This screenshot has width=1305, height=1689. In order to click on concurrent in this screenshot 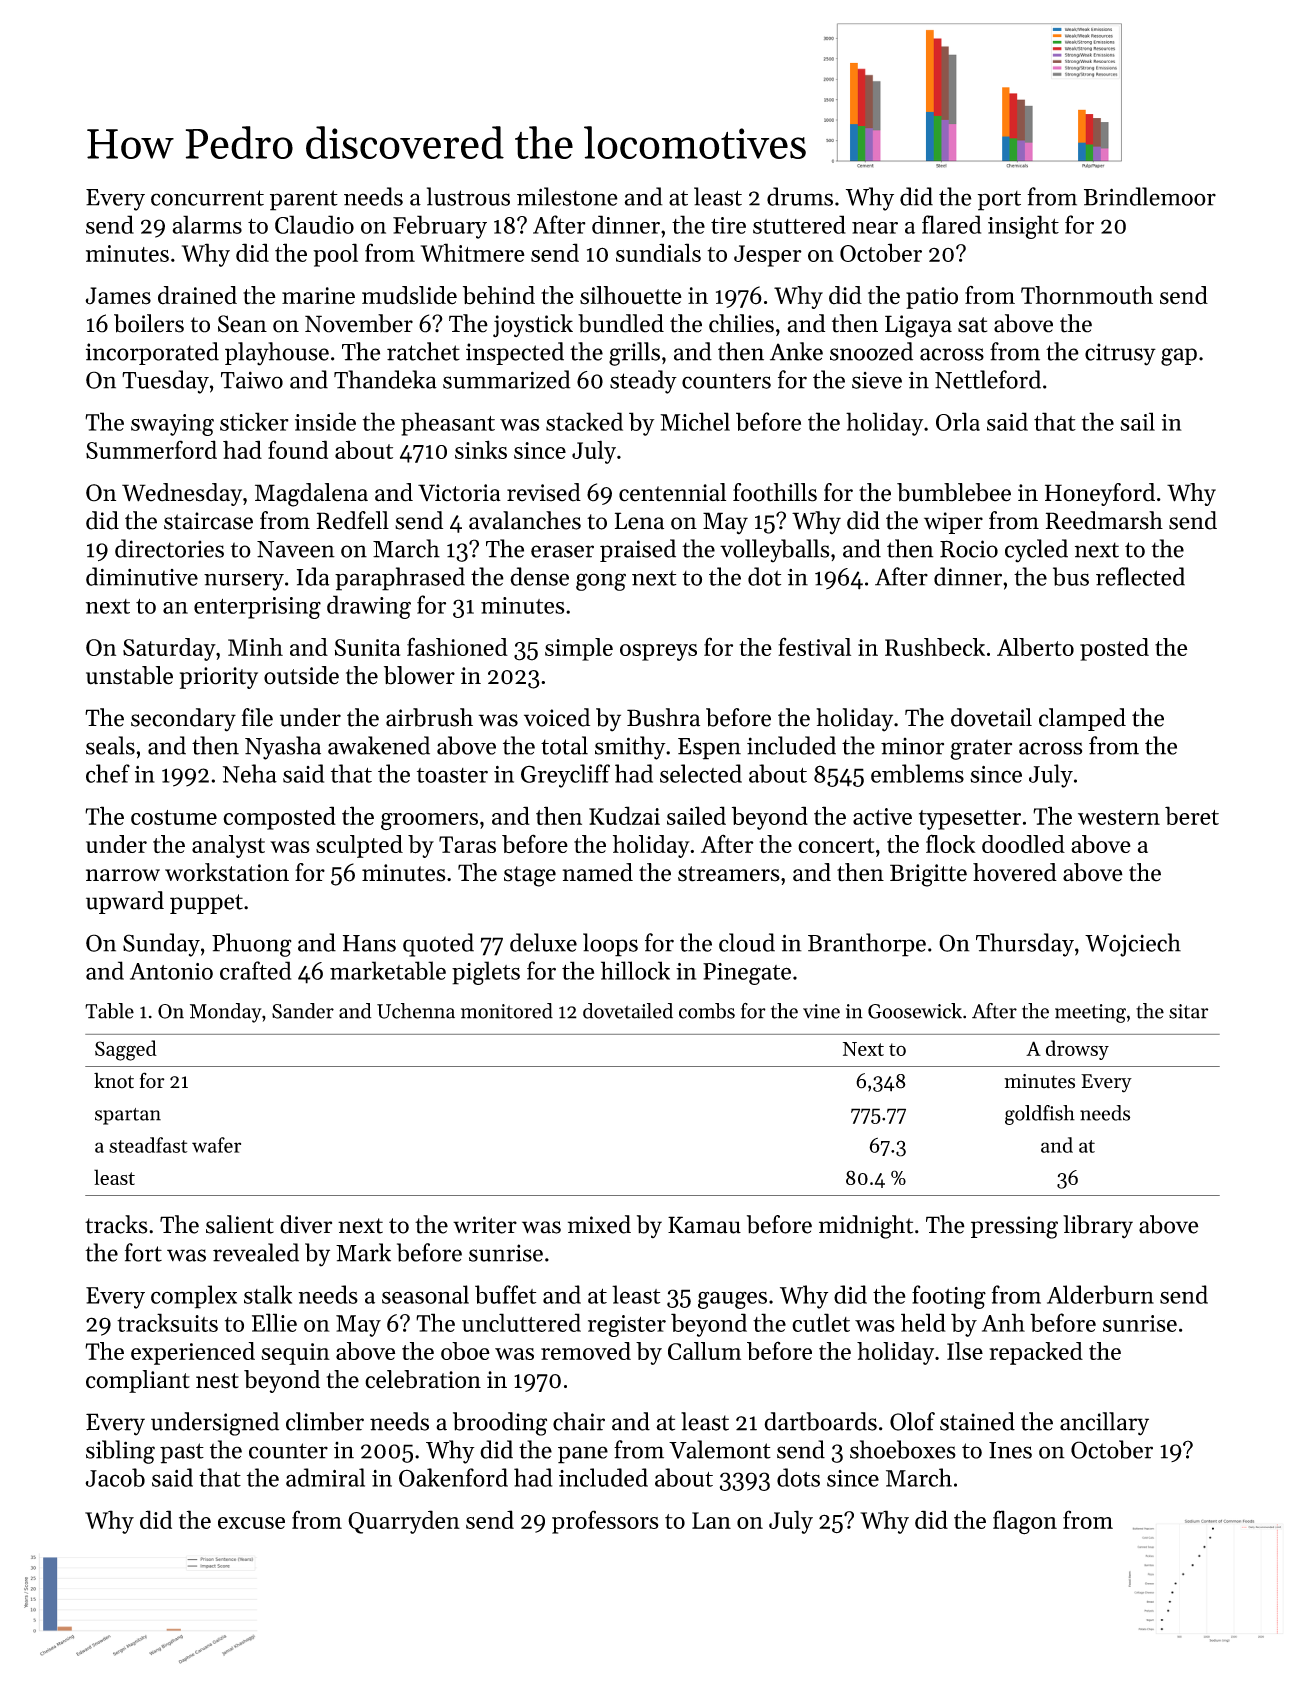, I will do `click(207, 198)`.
